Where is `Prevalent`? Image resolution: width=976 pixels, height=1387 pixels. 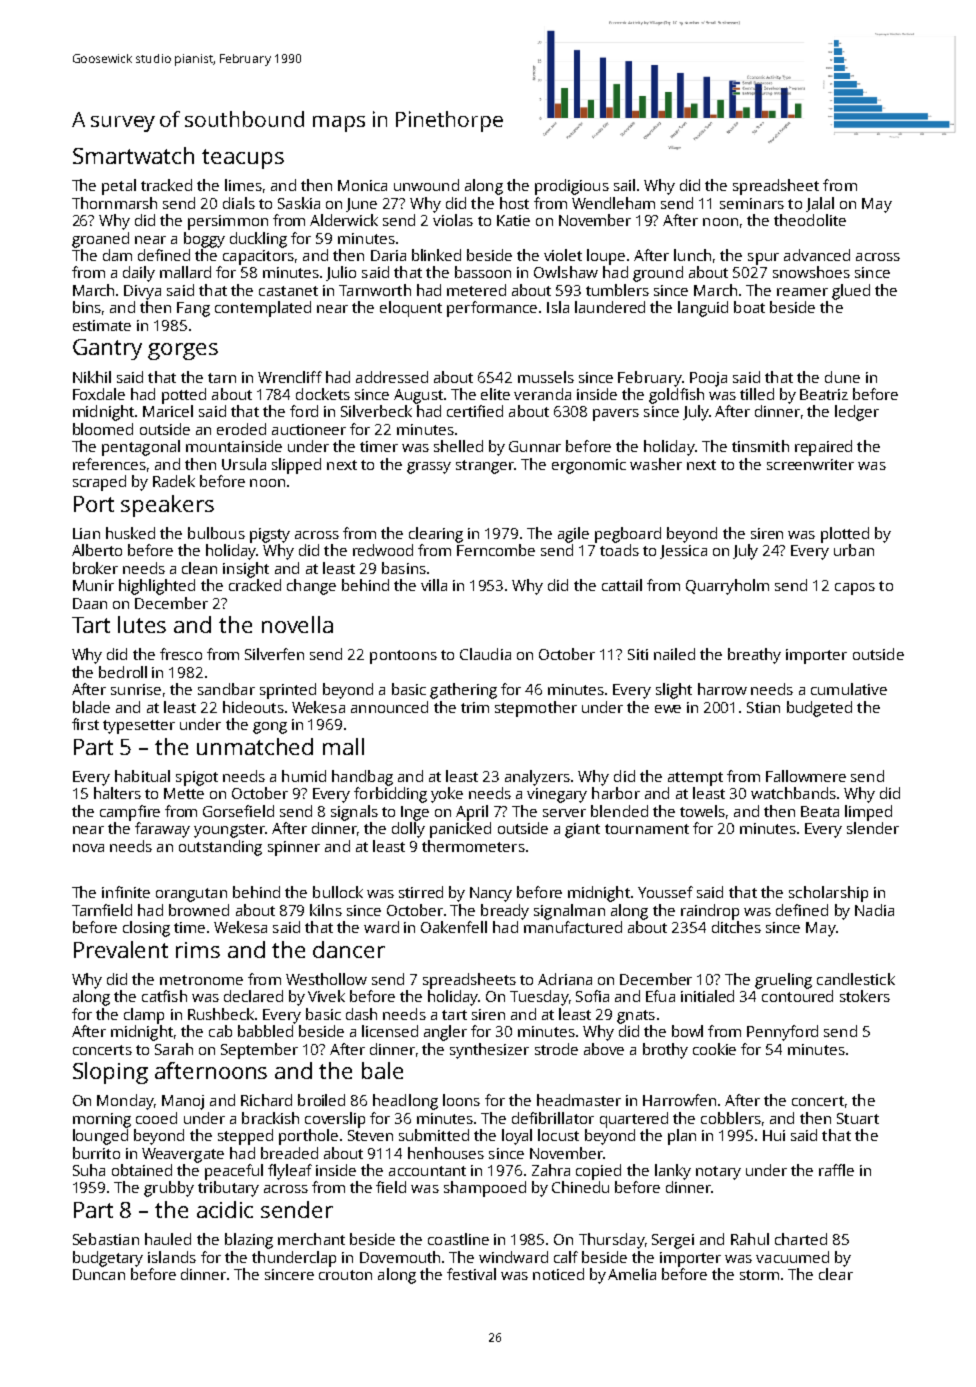
Prevalent is located at coordinates (121, 949).
